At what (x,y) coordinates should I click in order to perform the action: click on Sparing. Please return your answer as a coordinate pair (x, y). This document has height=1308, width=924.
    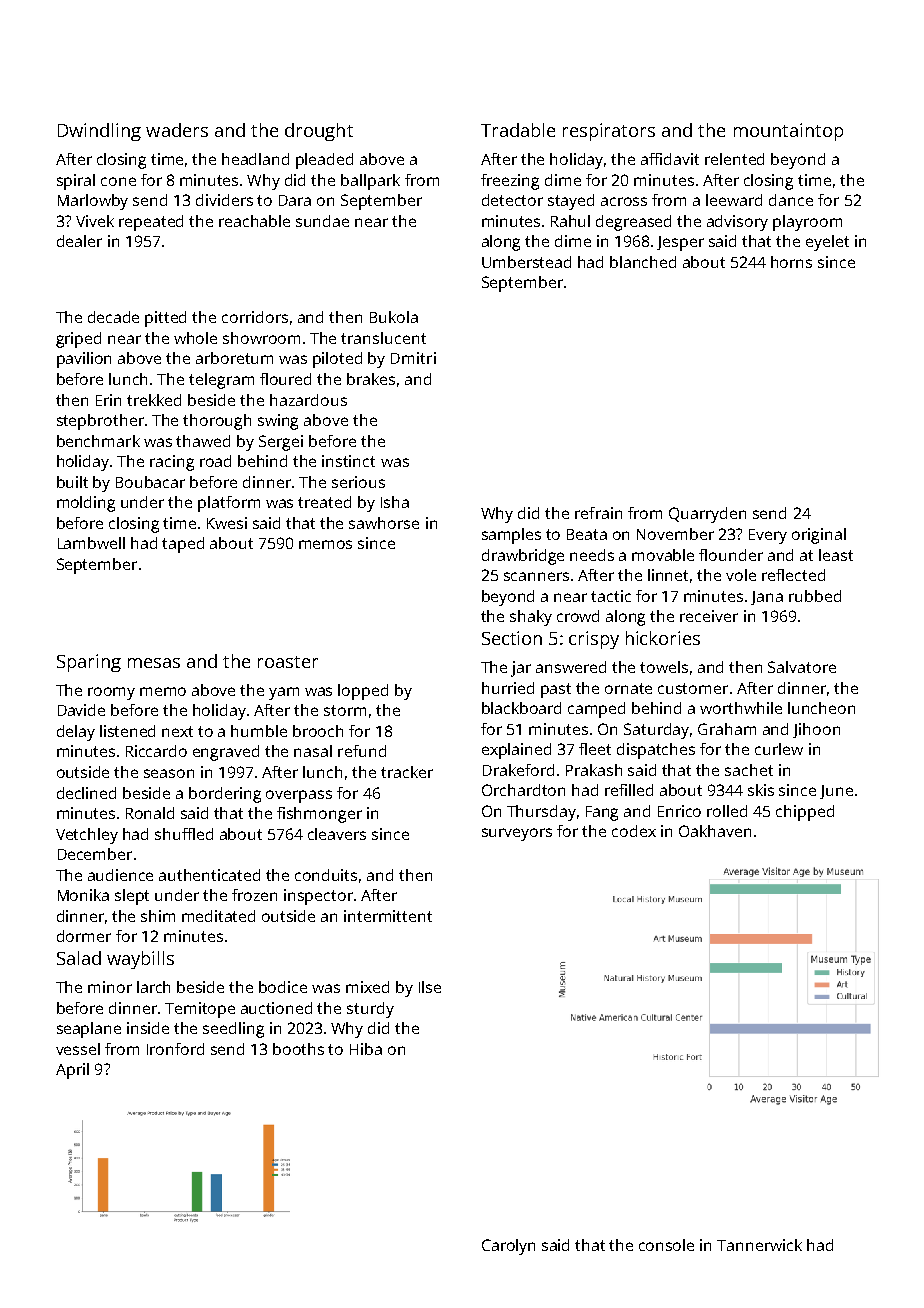
    Looking at the image, I should click on (89, 663).
